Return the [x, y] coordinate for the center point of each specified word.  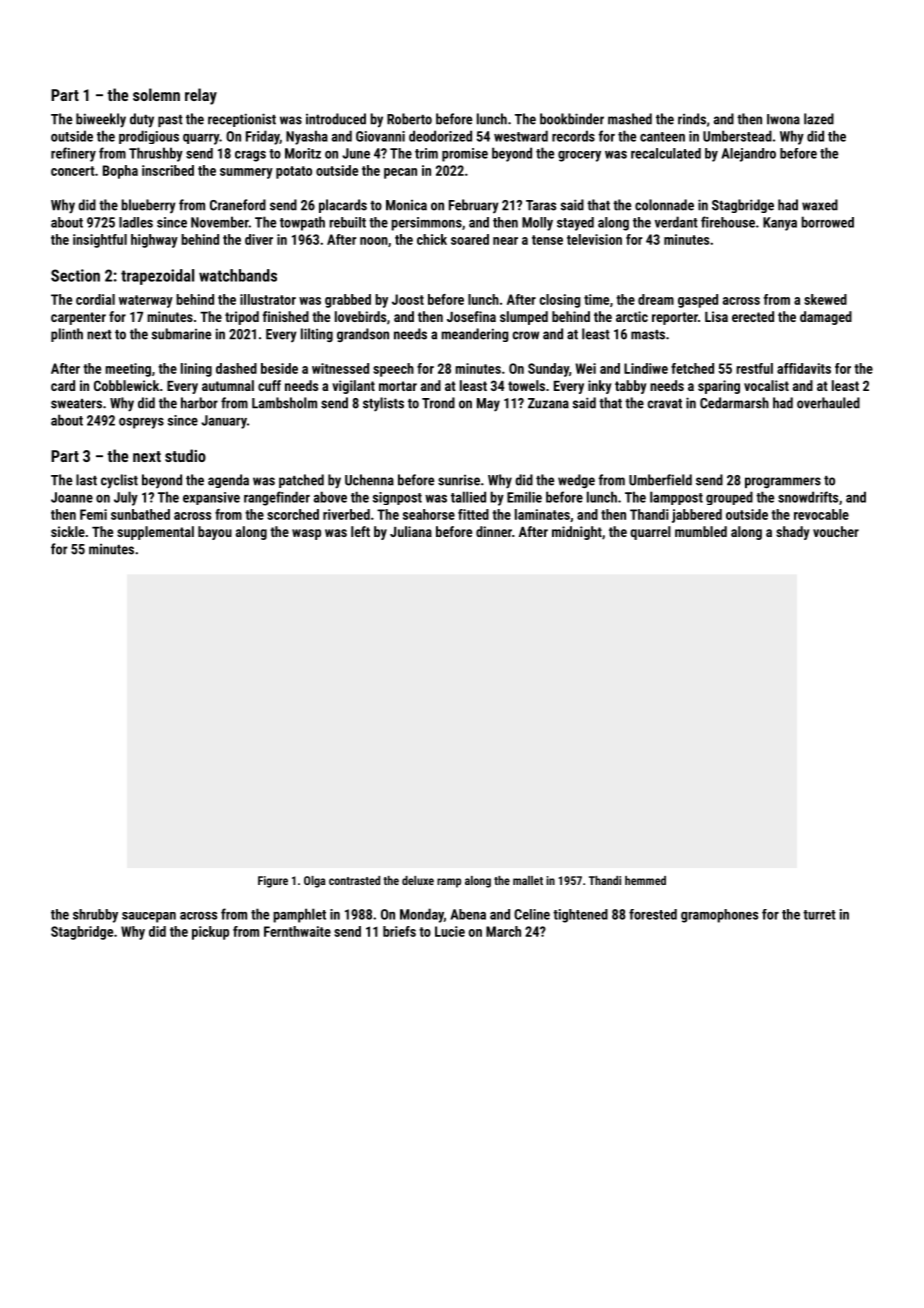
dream [656, 299]
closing [560, 301]
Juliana [411, 531]
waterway [146, 301]
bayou [215, 533]
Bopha [120, 172]
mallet [528, 880]
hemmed [645, 880]
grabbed [348, 301]
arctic [632, 316]
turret [819, 915]
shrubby [95, 916]
